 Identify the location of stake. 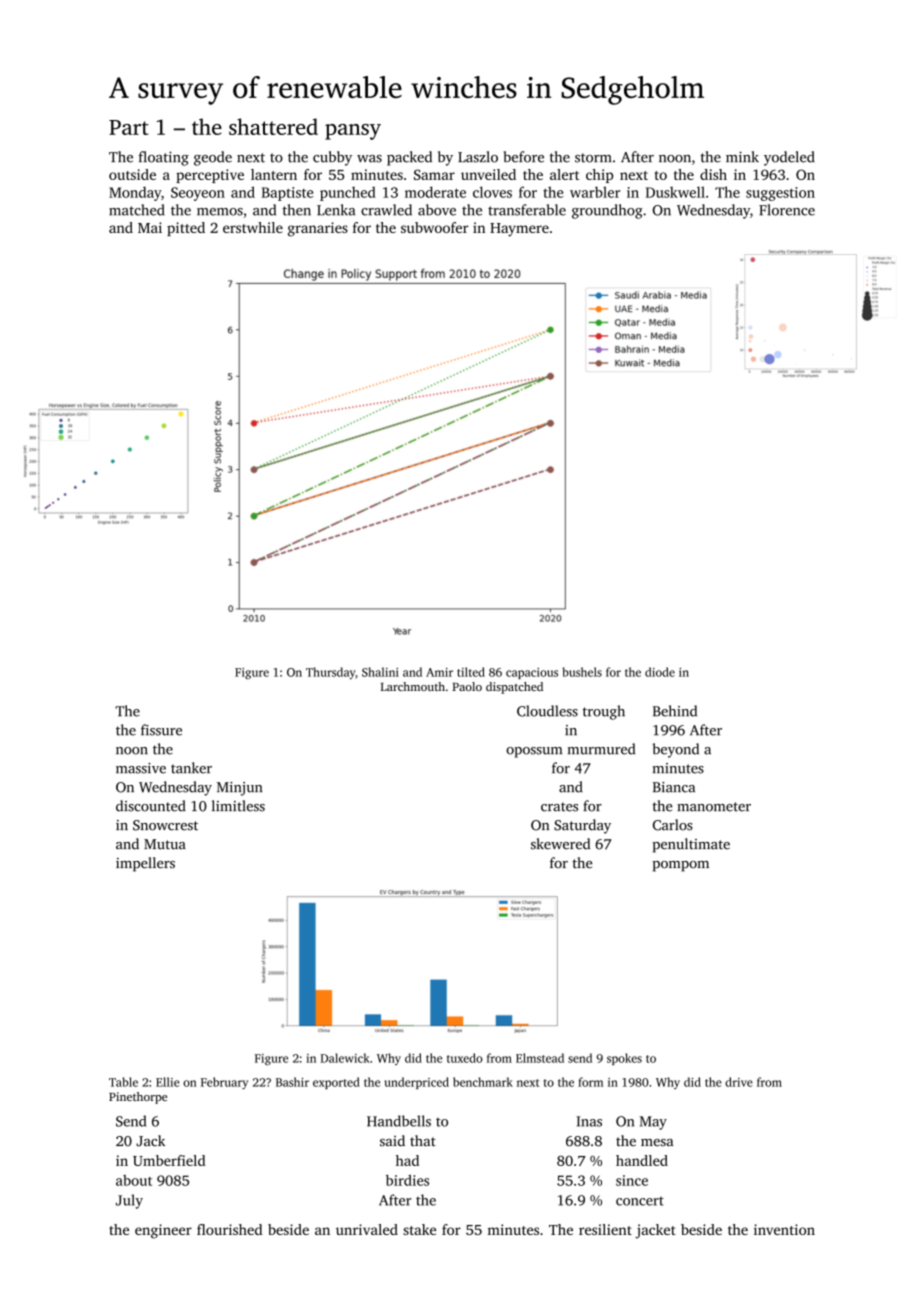
(419, 1229).
